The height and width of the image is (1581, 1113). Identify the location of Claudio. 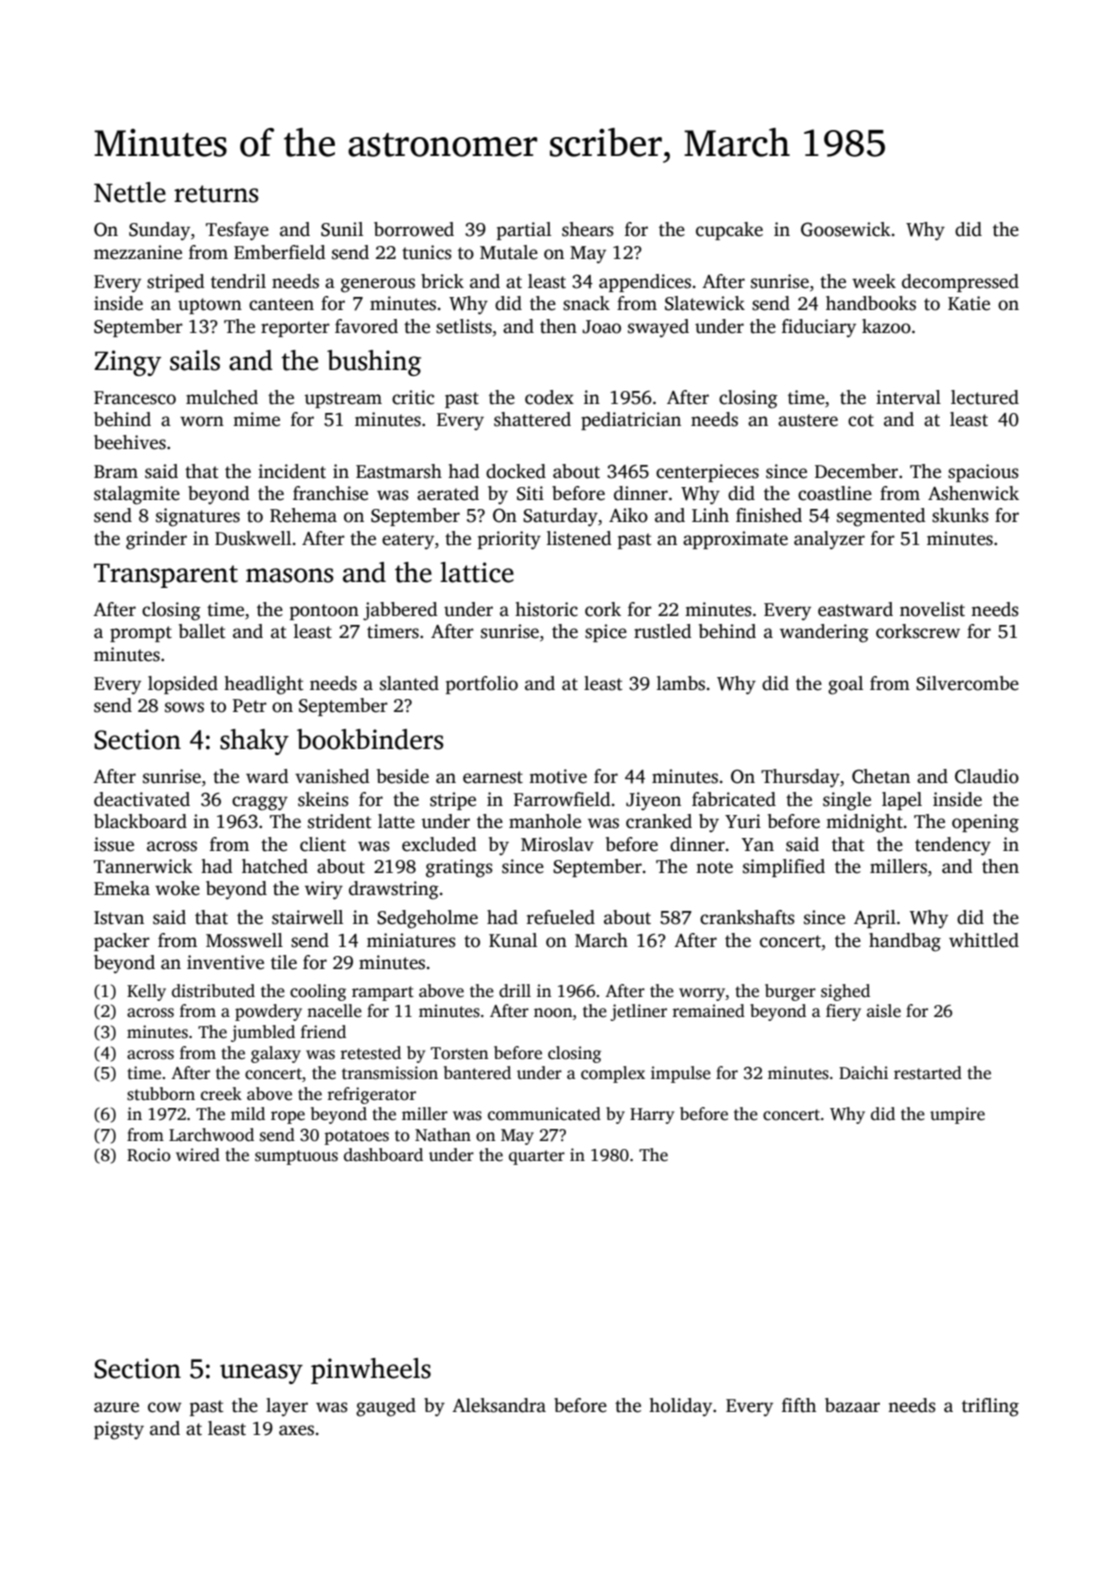
(987, 776).
